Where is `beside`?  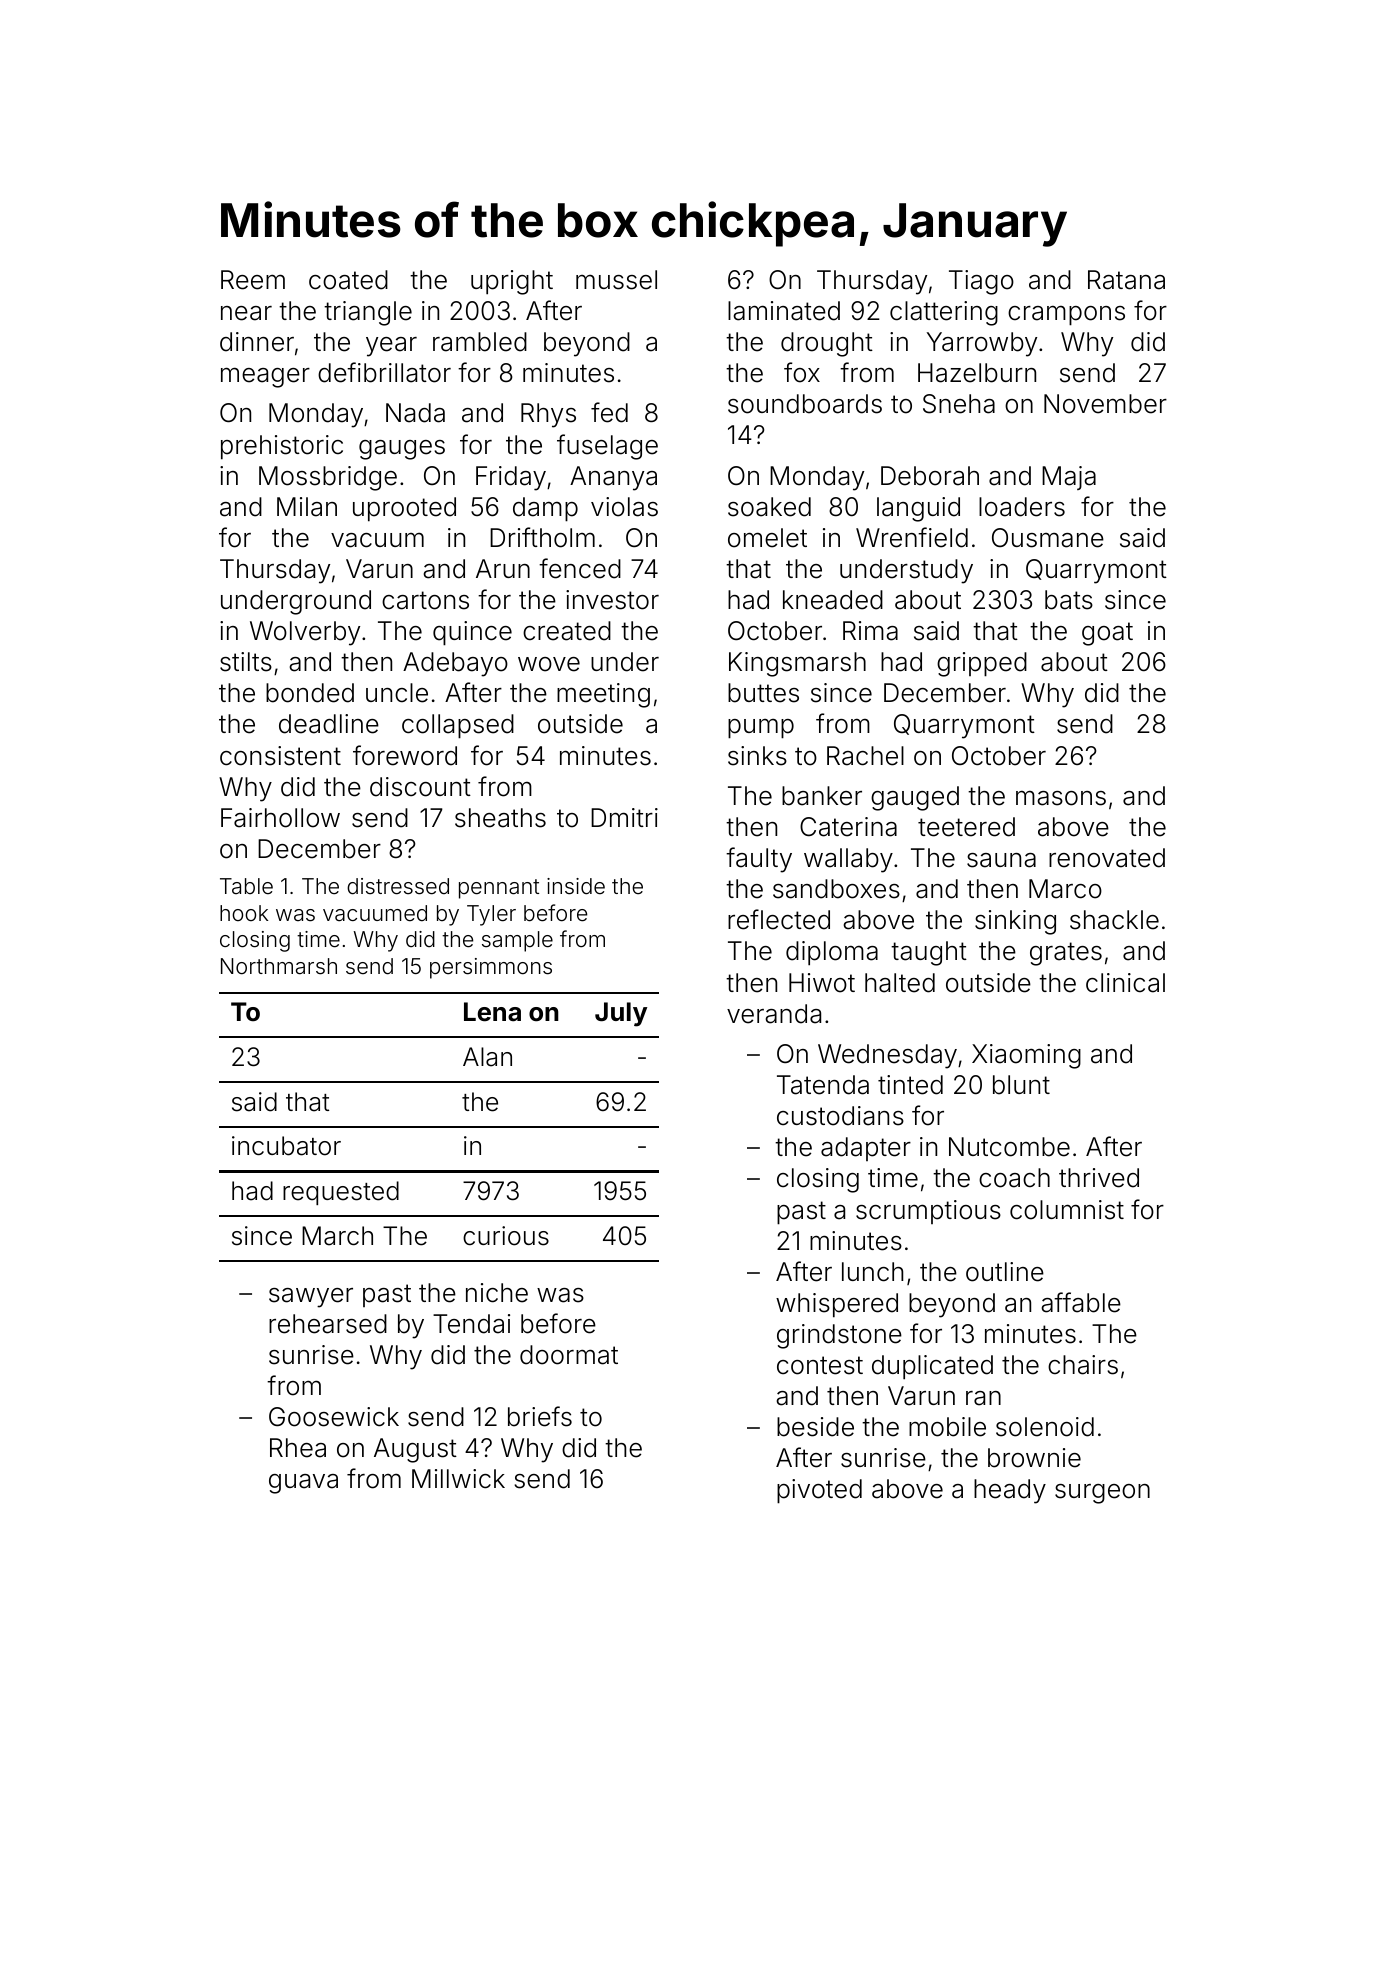
beside is located at coordinates (815, 1427).
